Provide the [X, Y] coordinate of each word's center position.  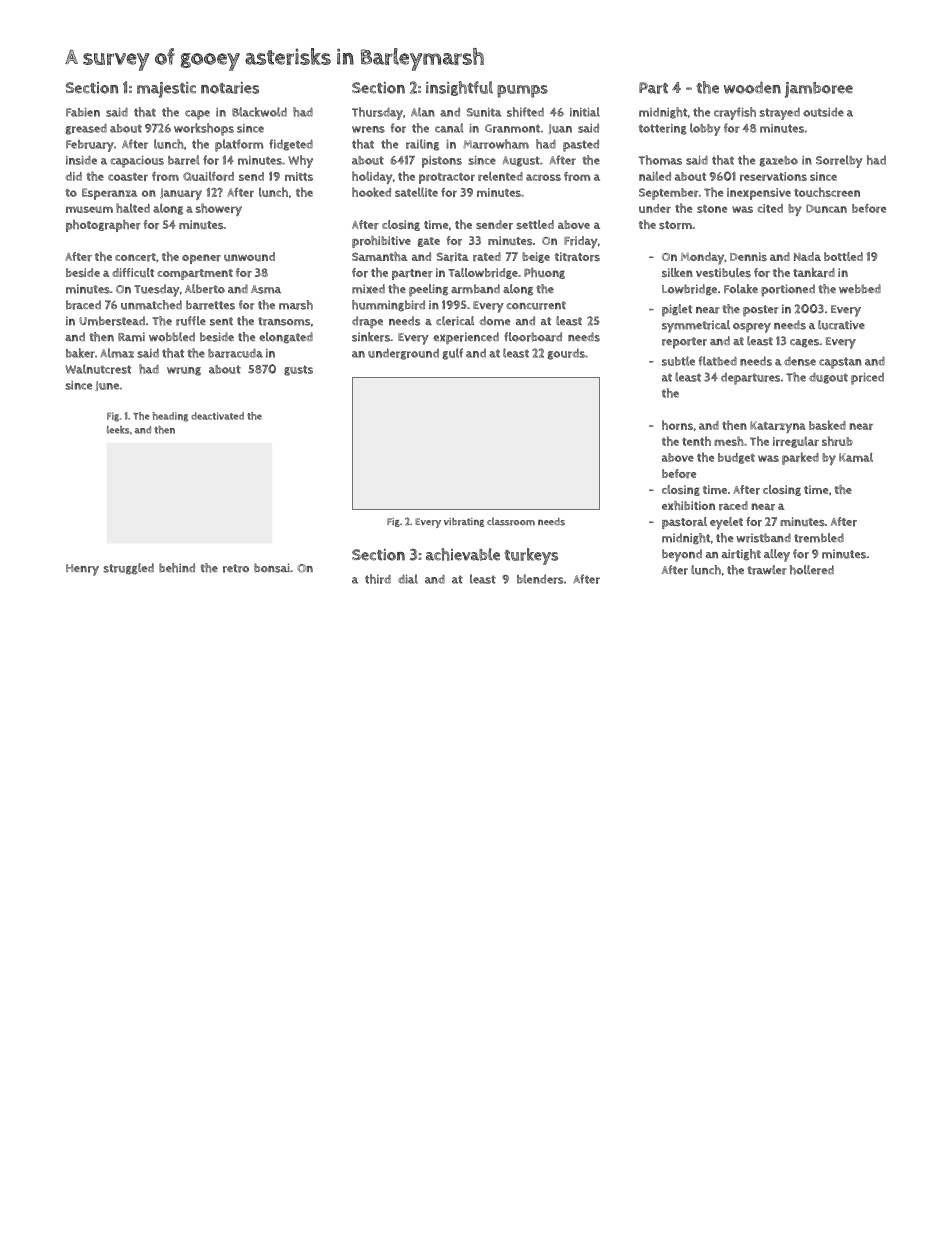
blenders [540, 579]
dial [408, 579]
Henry [82, 570]
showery [218, 209]
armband [475, 289]
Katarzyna [778, 427]
